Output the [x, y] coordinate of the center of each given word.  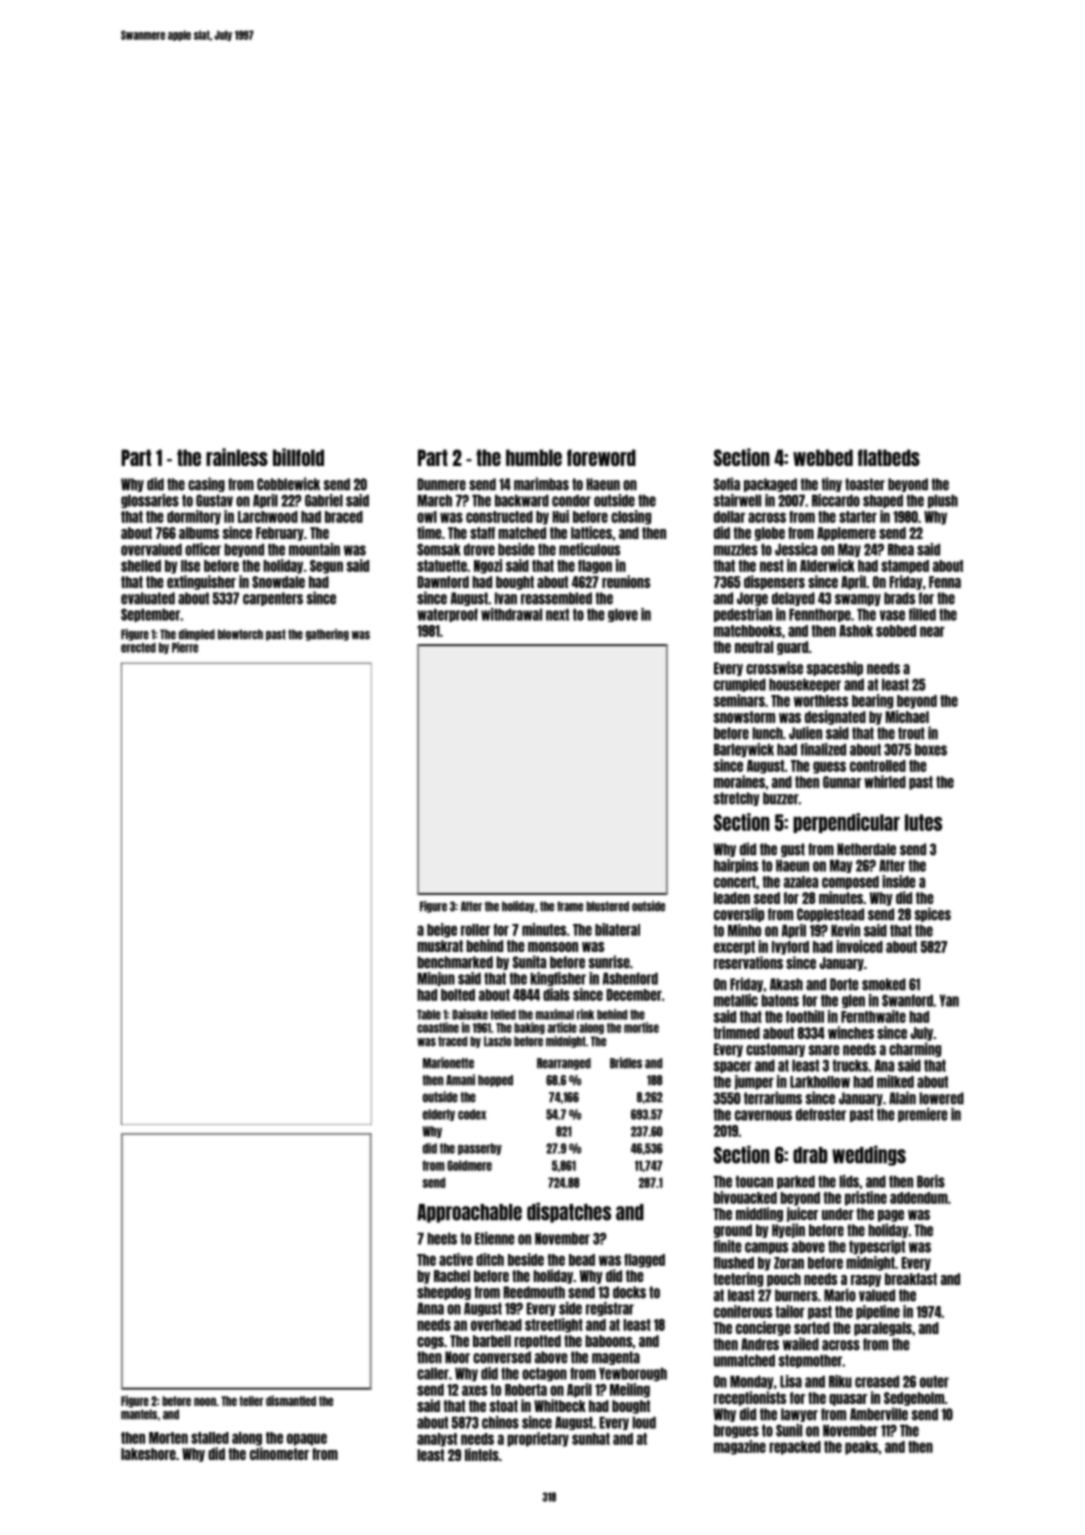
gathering [327, 635]
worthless [821, 701]
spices [933, 914]
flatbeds [889, 457]
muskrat [440, 946]
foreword [601, 457]
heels [442, 1238]
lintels [482, 1454]
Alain [902, 1098]
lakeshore [148, 1454]
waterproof [447, 615]
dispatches [569, 1212]
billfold [298, 457]
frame [570, 906]
